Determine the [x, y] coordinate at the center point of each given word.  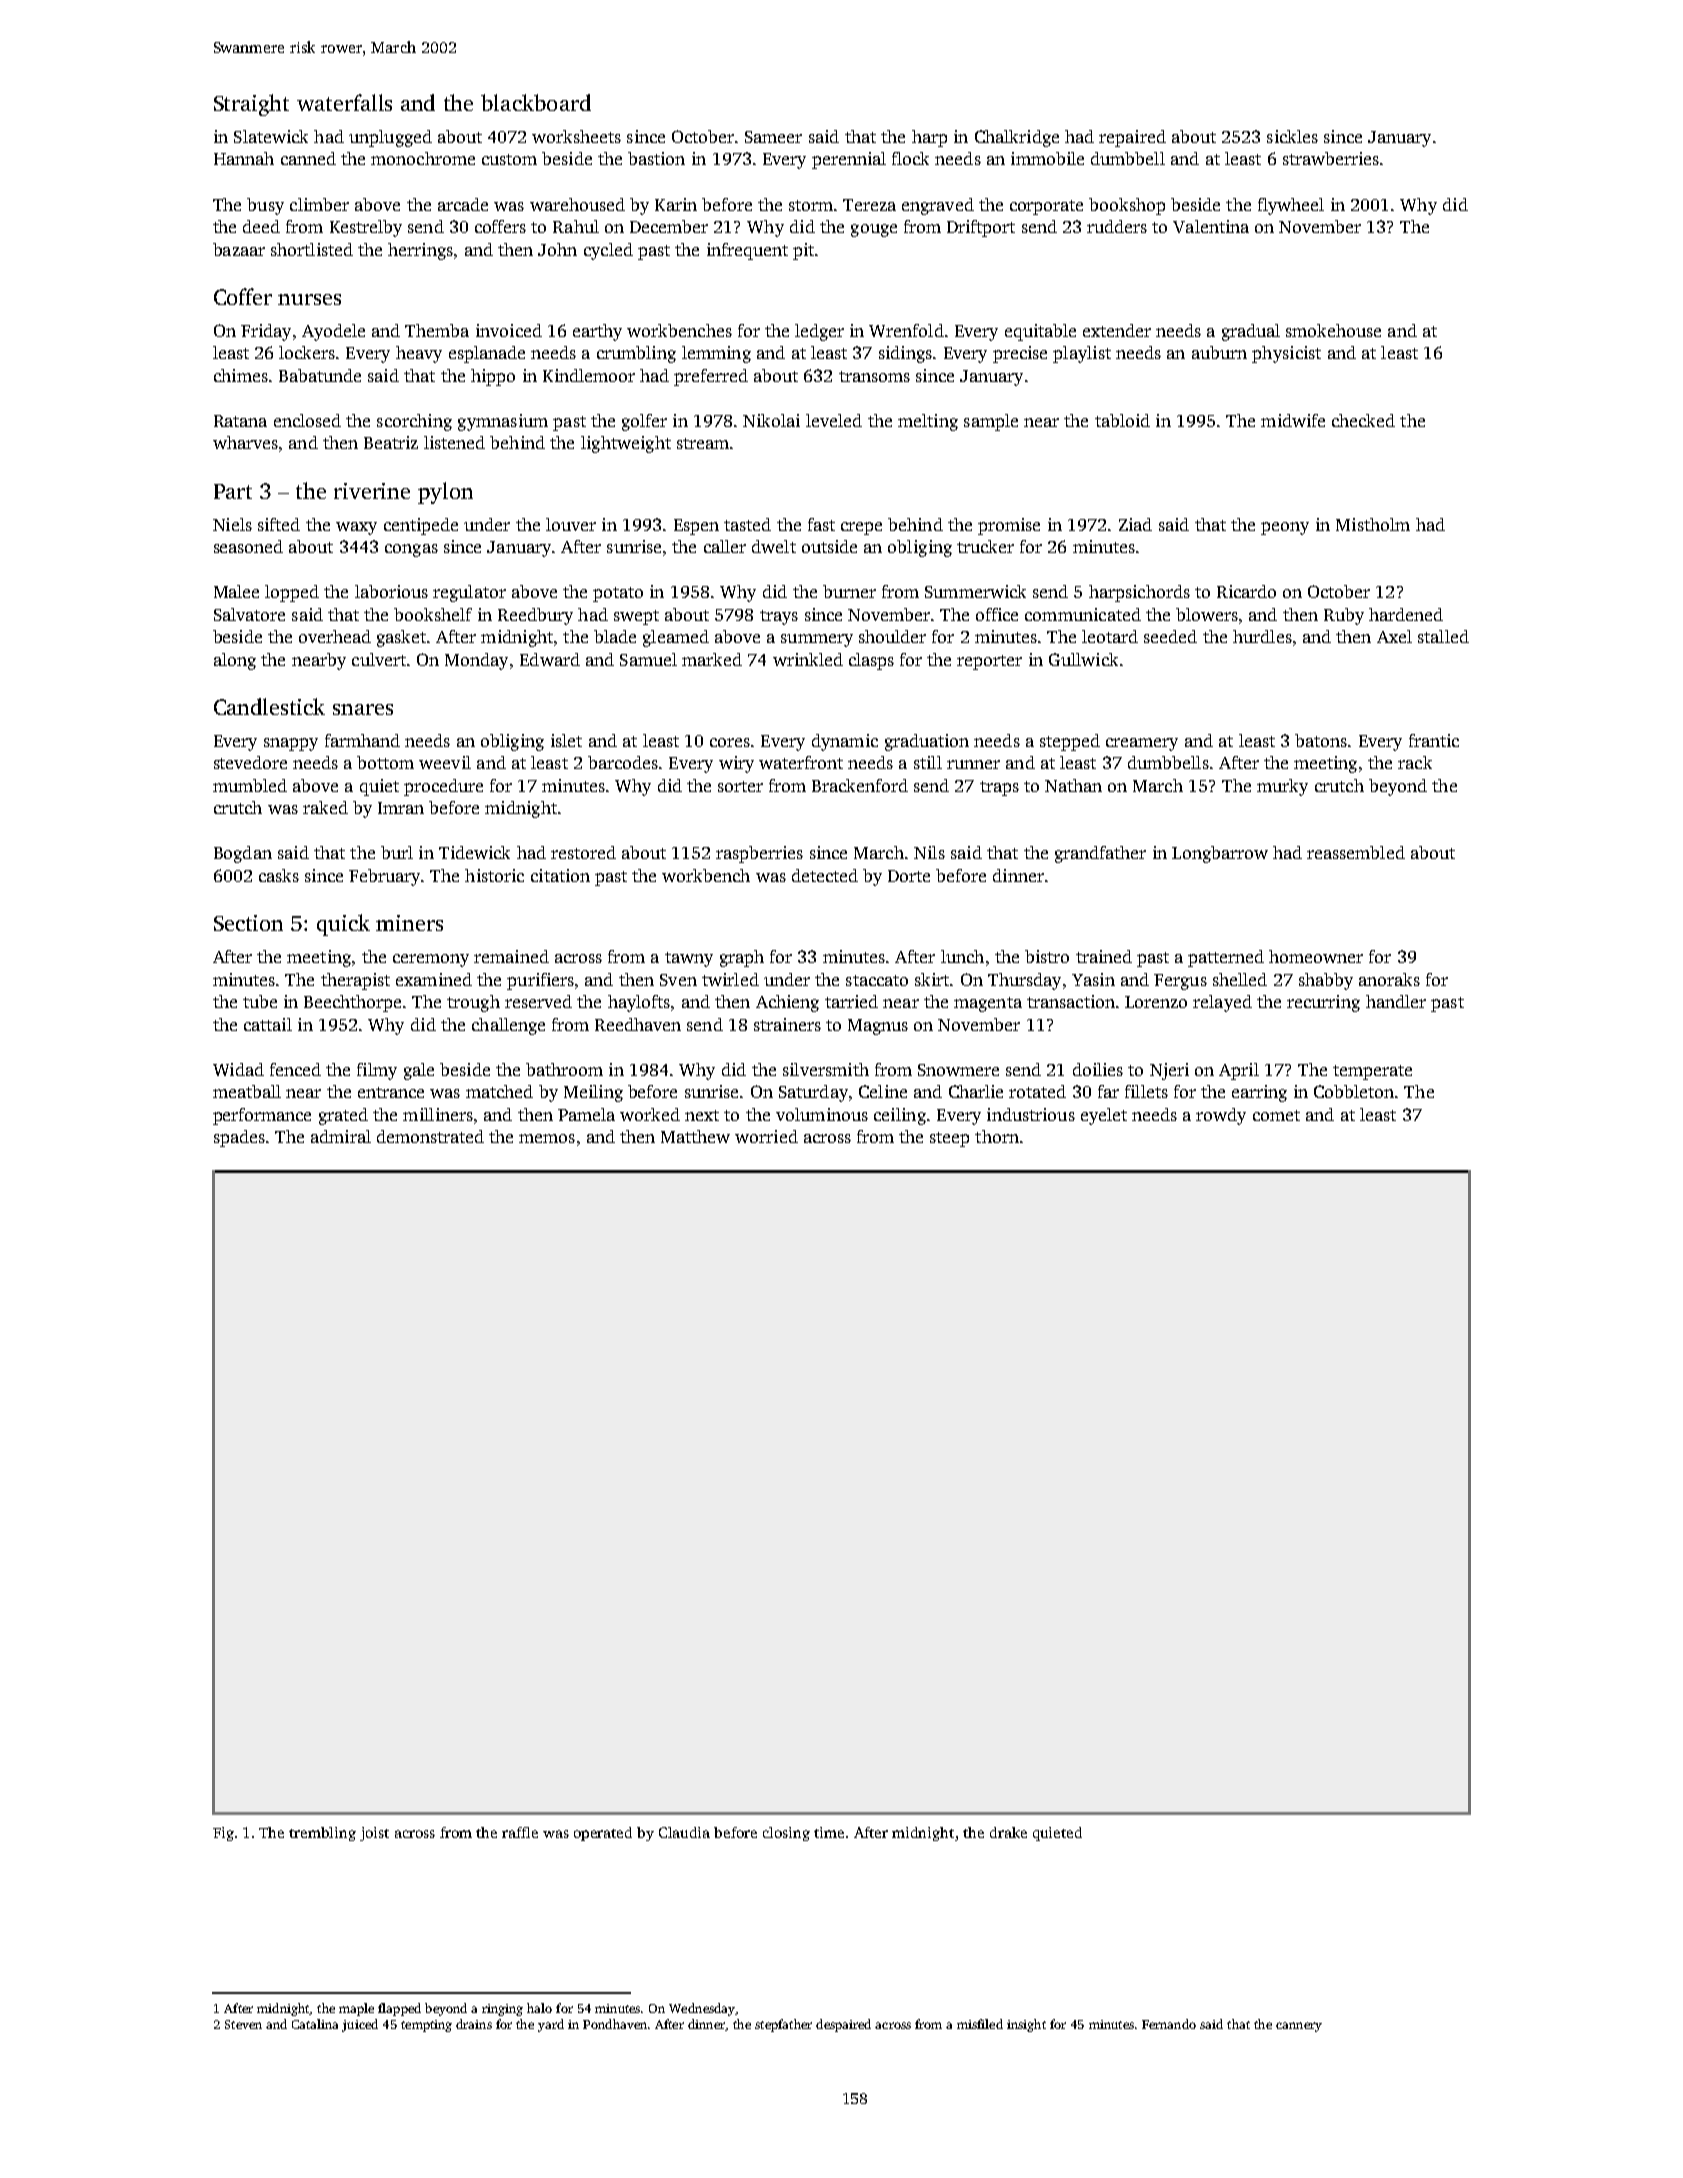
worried [766, 1136]
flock [910, 158]
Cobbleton [1354, 1091]
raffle [520, 1832]
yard [551, 2025]
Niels [232, 524]
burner [849, 591]
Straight [251, 105]
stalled [1443, 636]
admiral [341, 1136]
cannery [1299, 2027]
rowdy [1221, 1116]
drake [1008, 1832]
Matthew [695, 1136]
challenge [508, 1026]
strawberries [1331, 158]
